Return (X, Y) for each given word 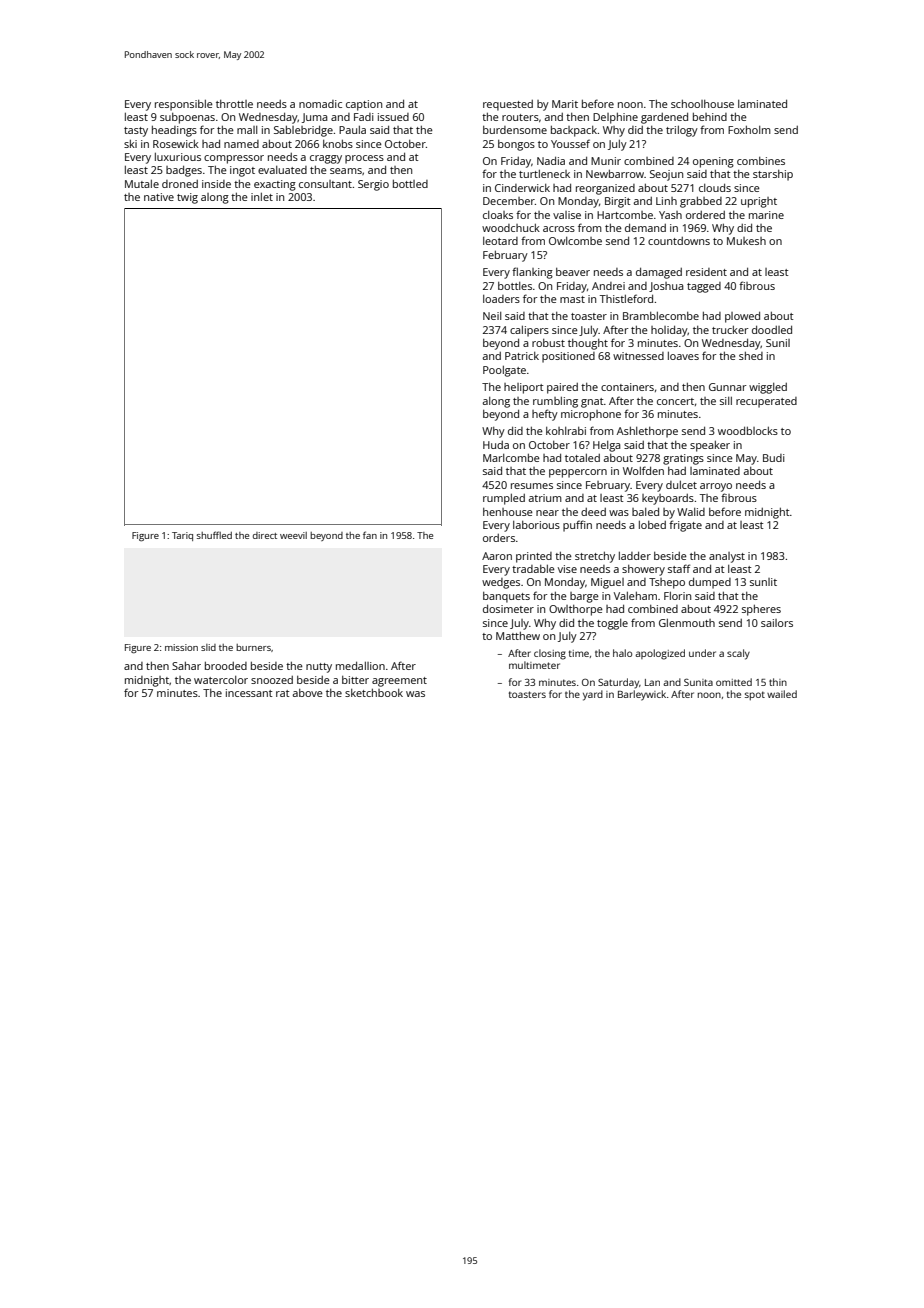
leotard (500, 241)
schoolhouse (702, 104)
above (308, 693)
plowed (742, 317)
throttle (234, 104)
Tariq (182, 536)
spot (755, 695)
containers (627, 387)
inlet (262, 197)
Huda (496, 445)
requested (508, 105)
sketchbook (374, 693)
